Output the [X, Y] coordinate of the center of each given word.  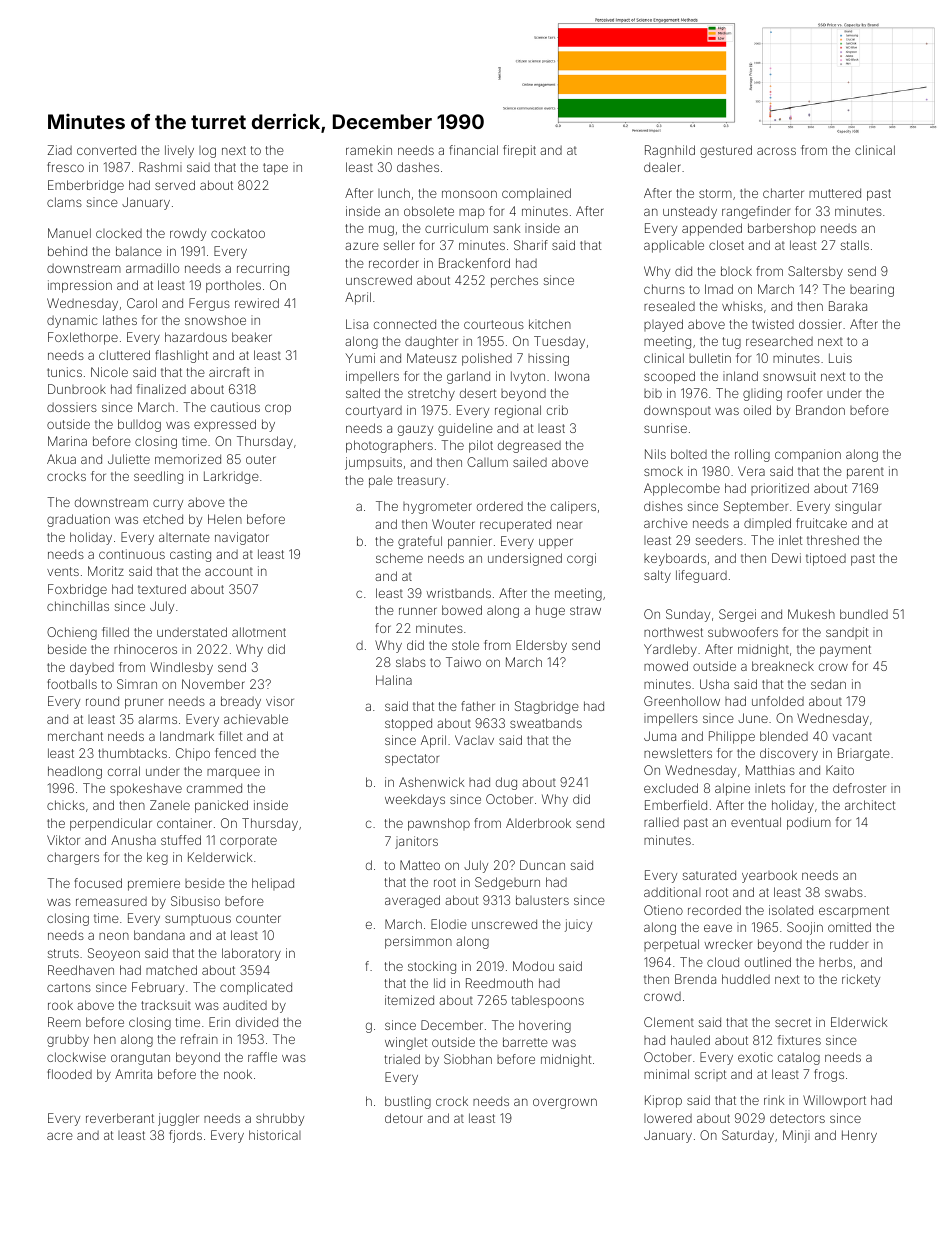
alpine [732, 789]
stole [465, 645]
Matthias [770, 770]
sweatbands [546, 723]
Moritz [106, 571]
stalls [855, 245]
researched [779, 341]
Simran [137, 684]
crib [557, 410]
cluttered [124, 355]
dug [506, 783]
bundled [864, 614]
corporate [248, 842]
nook [238, 1074]
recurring [263, 269]
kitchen [550, 324]
